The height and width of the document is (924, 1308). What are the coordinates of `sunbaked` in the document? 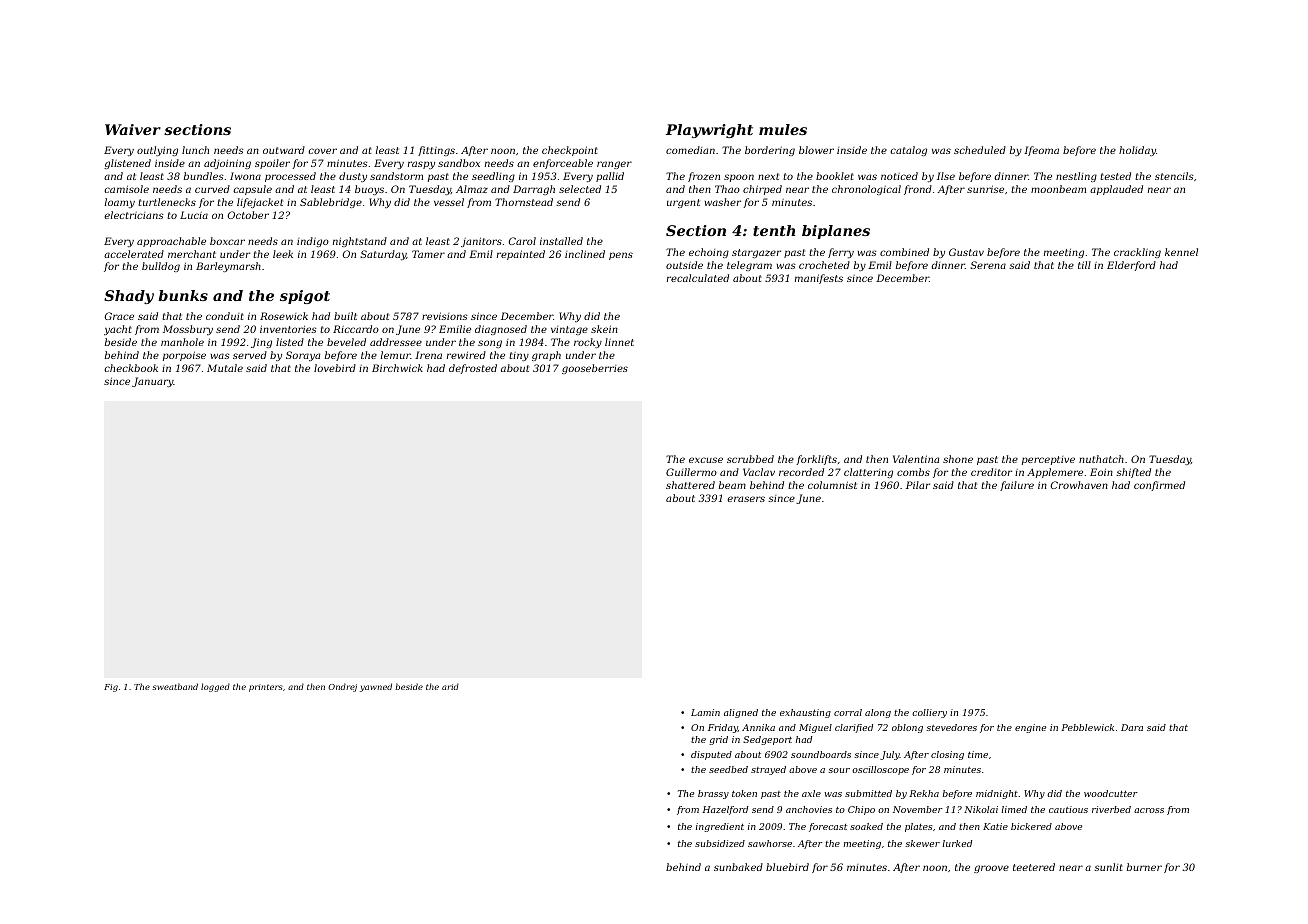 It's located at (738, 867).
